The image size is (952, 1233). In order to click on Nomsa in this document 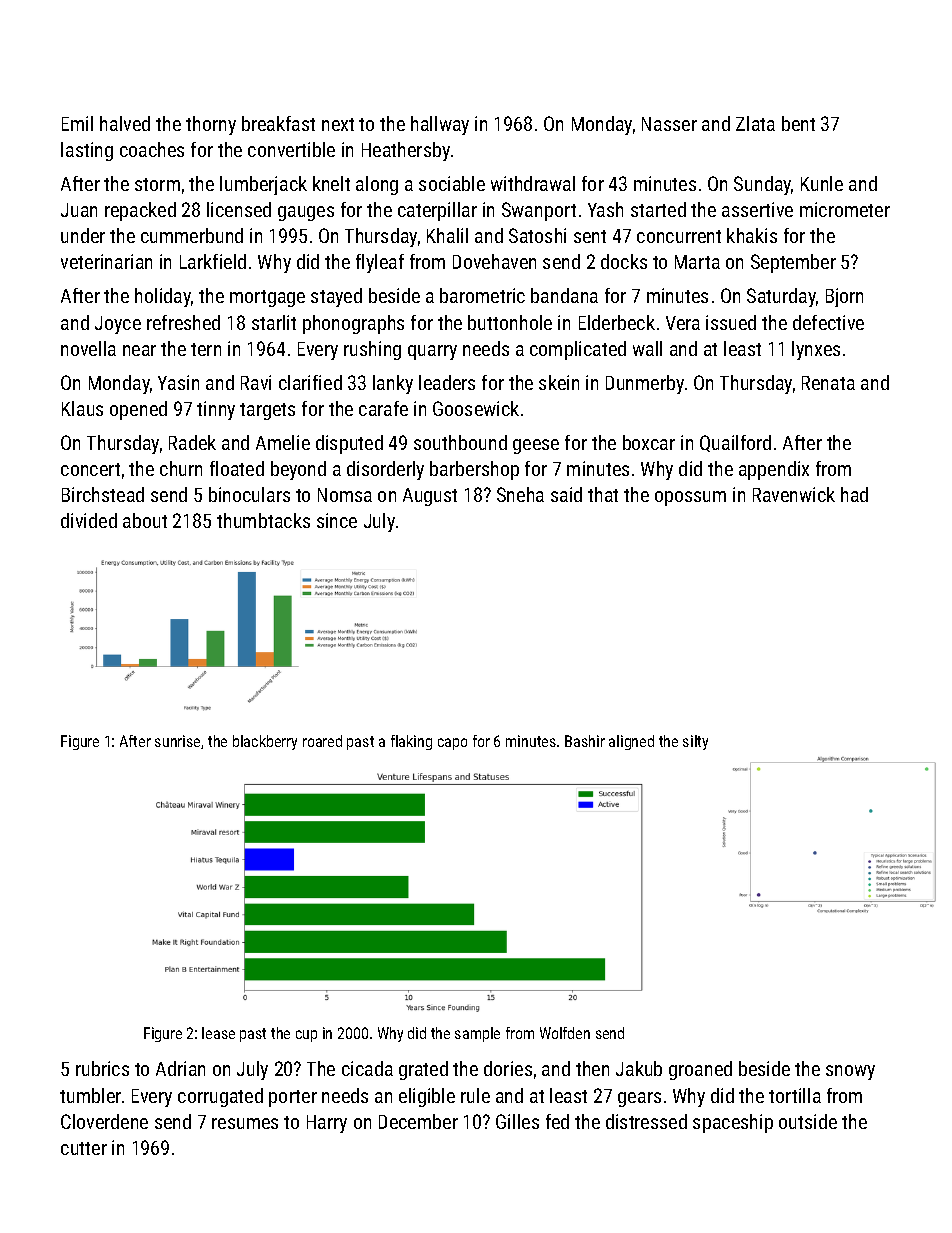, I will do `click(345, 495)`.
